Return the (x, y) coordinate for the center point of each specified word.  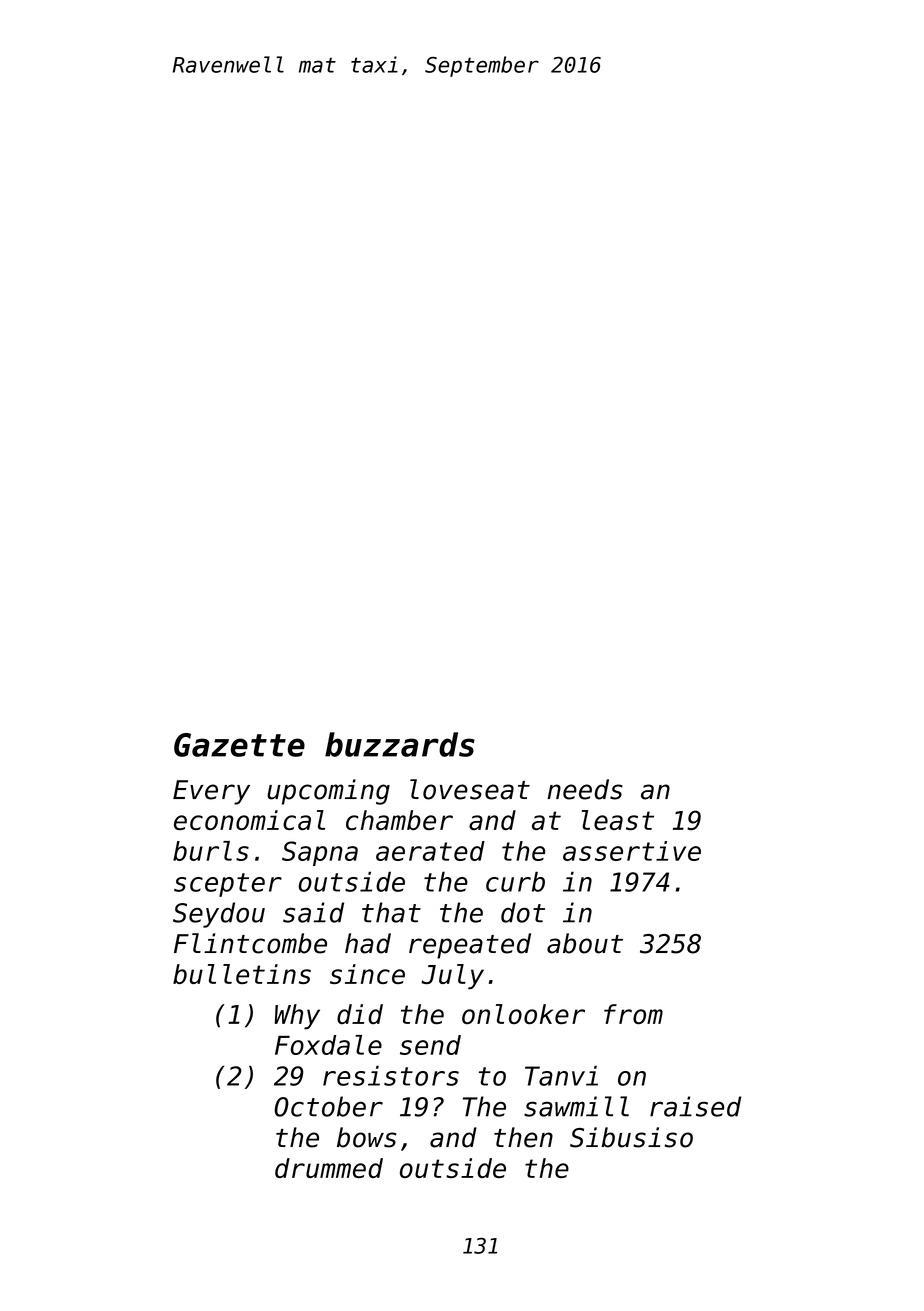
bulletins (242, 974)
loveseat (470, 789)
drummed (329, 1168)
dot (523, 912)
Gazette (239, 745)
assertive (632, 851)
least (617, 820)
